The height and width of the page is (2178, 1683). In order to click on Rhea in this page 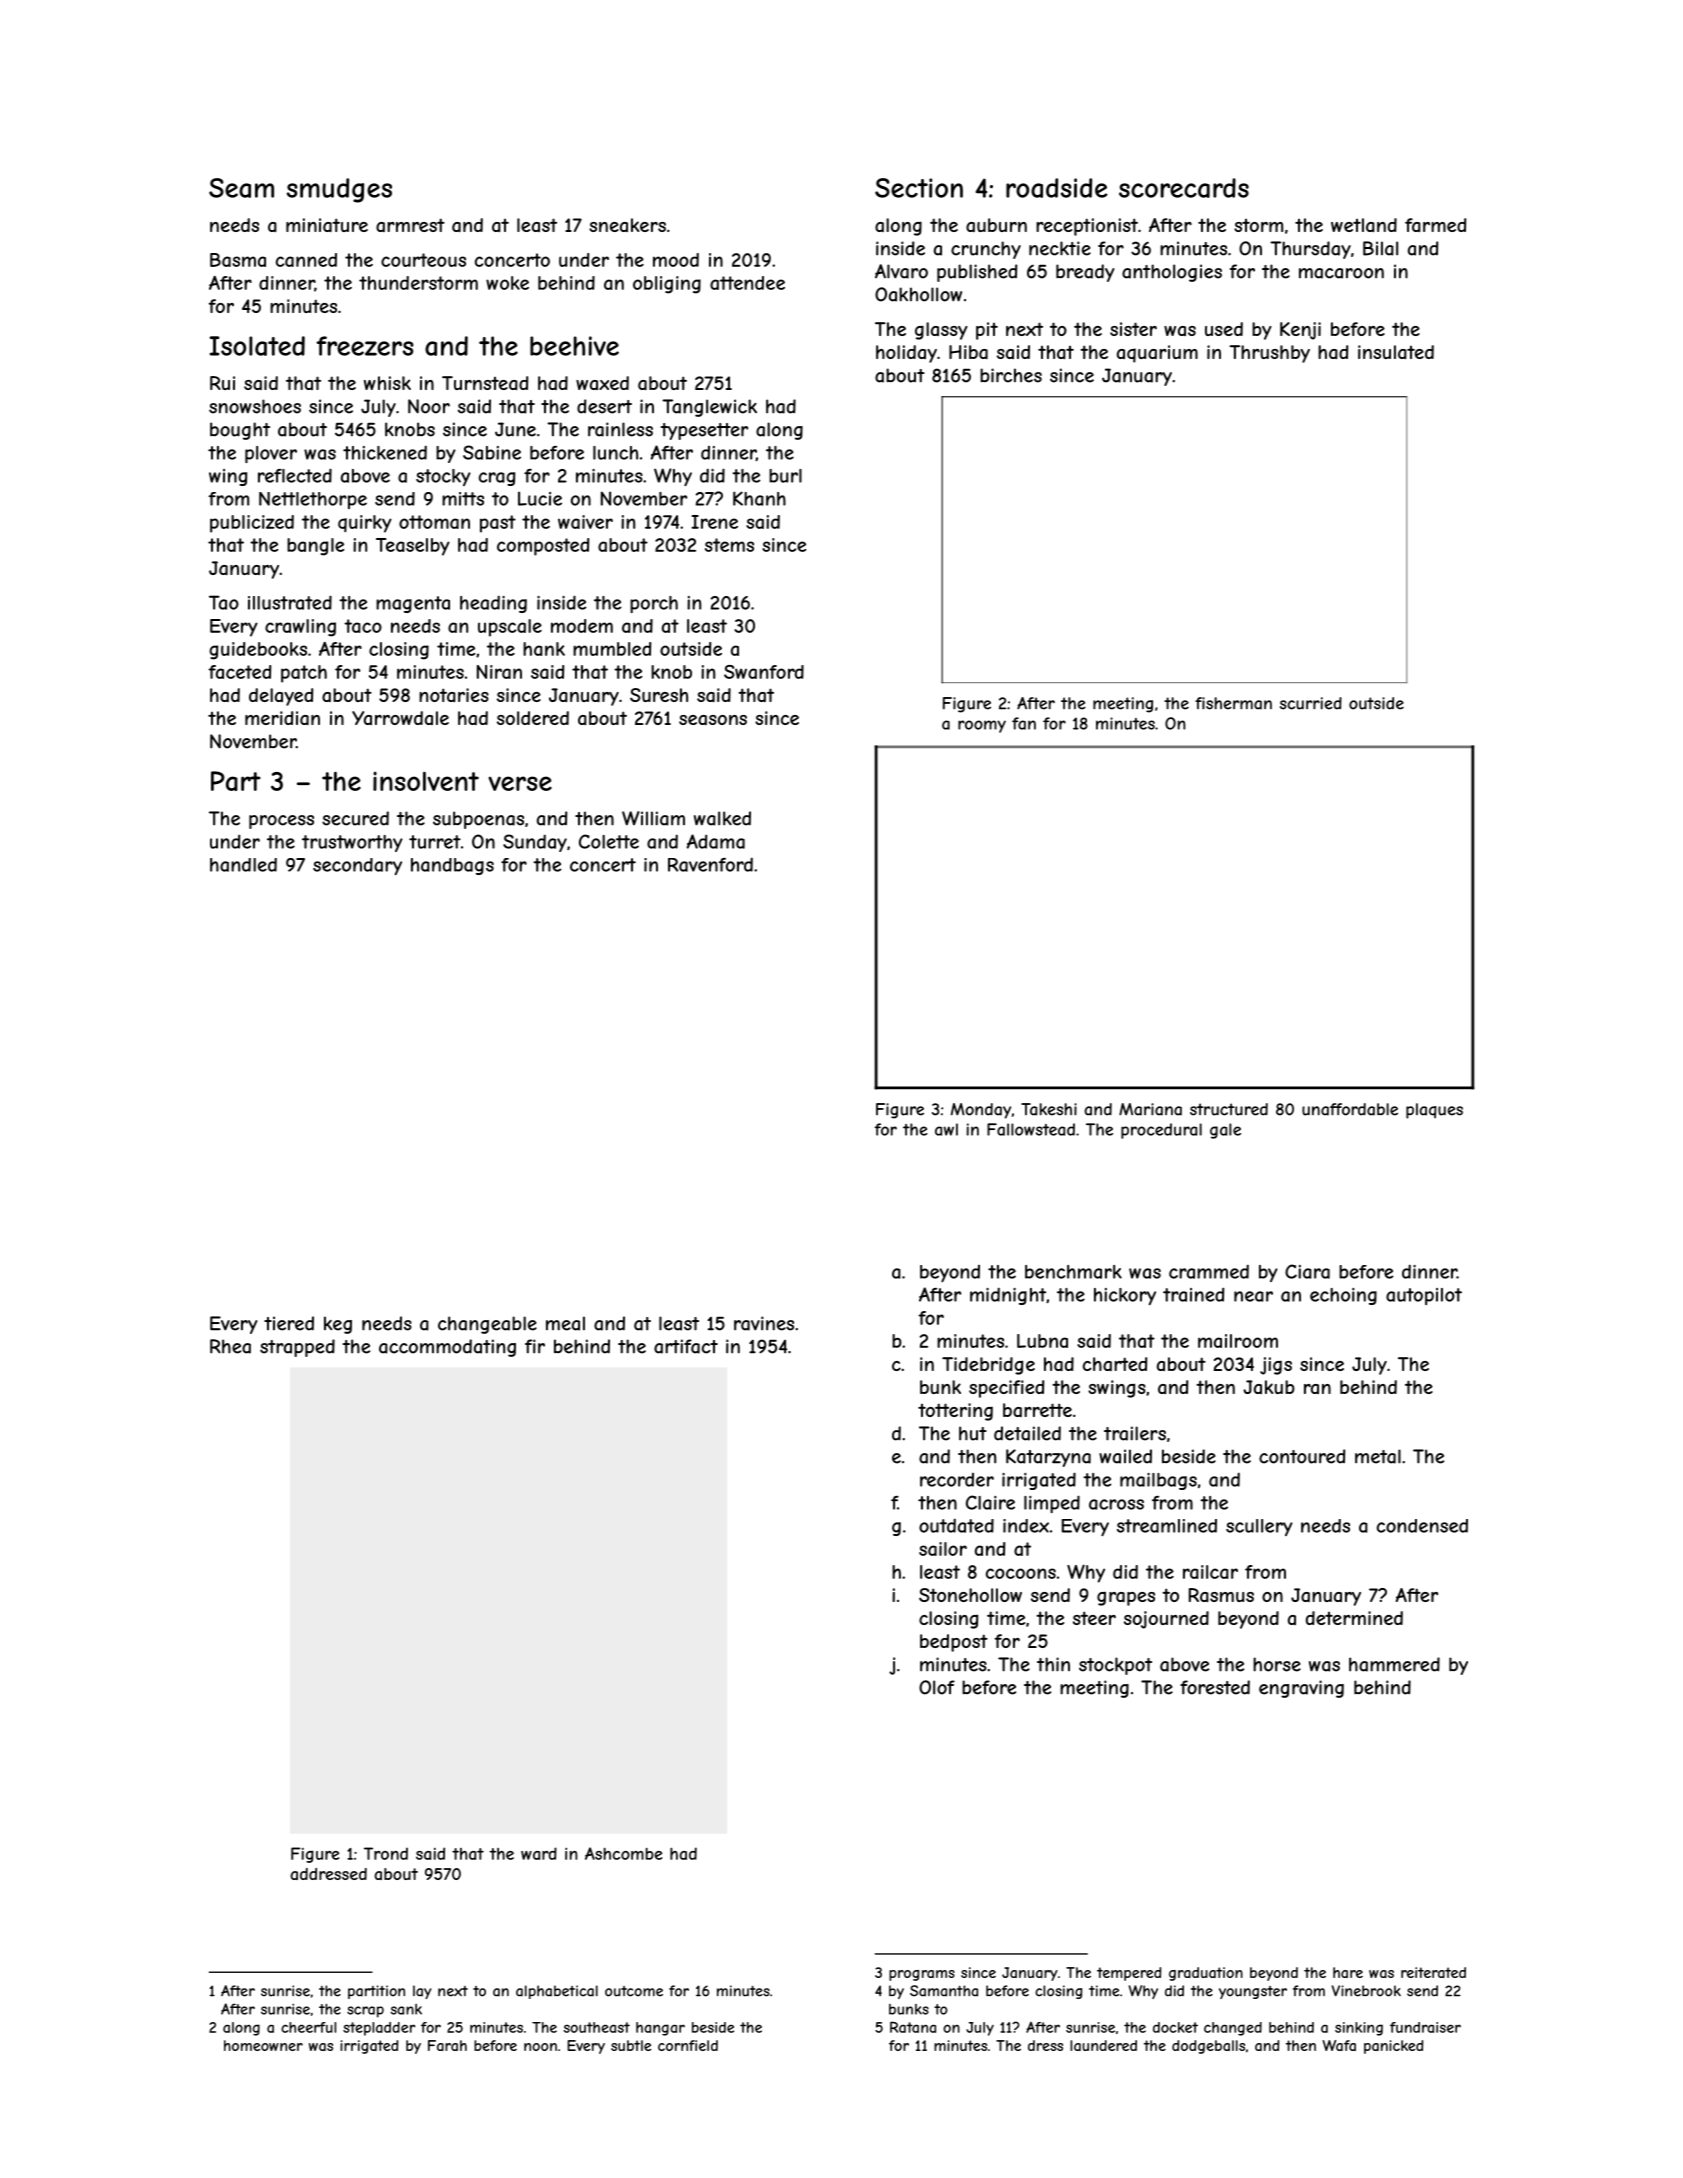, I will do `click(230, 1346)`.
